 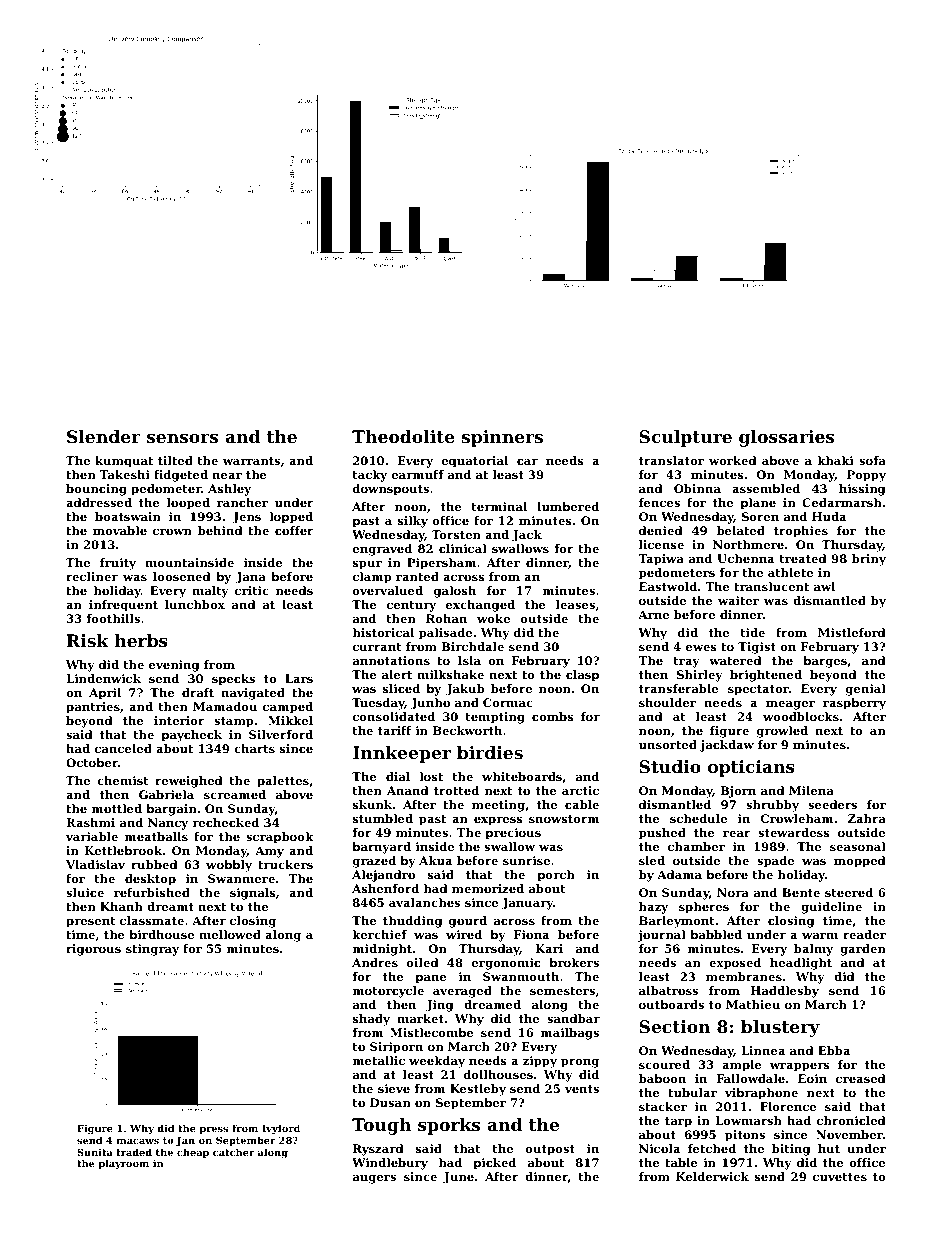 I want to click on Junho, so click(x=430, y=704).
